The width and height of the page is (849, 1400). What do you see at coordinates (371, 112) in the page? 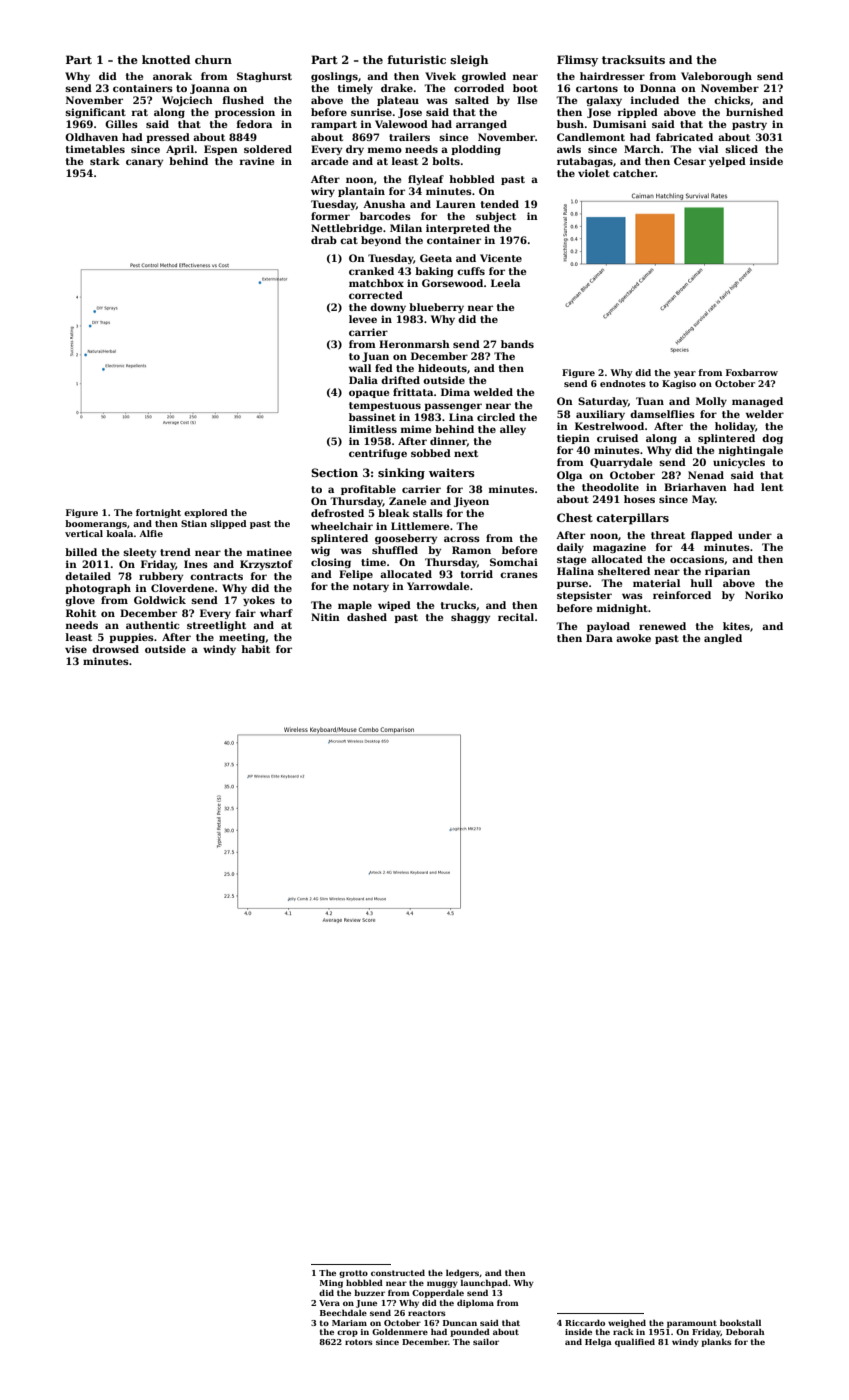
I see `sunrise` at bounding box center [371, 112].
